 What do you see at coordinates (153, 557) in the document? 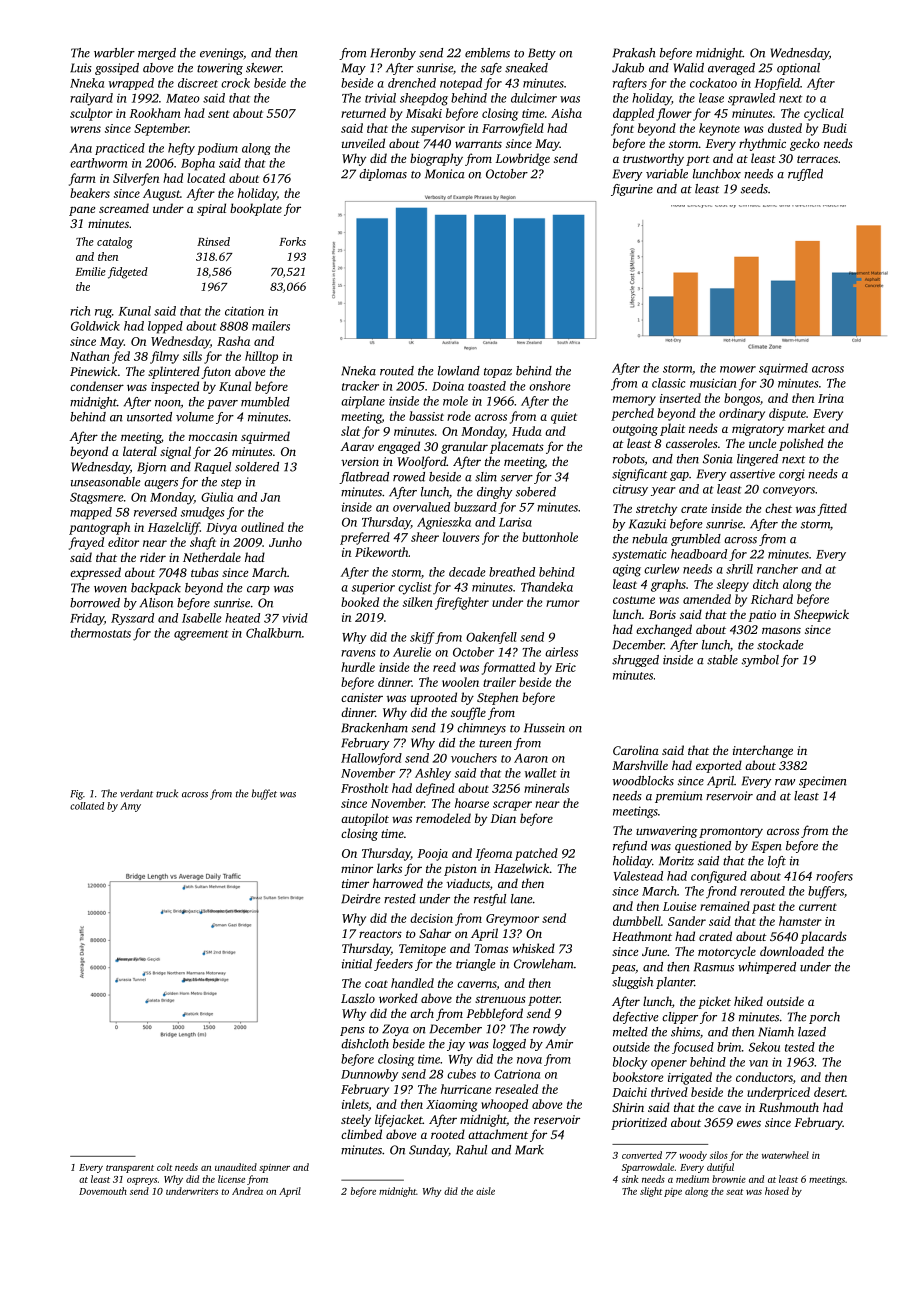
I see `rider` at bounding box center [153, 557].
